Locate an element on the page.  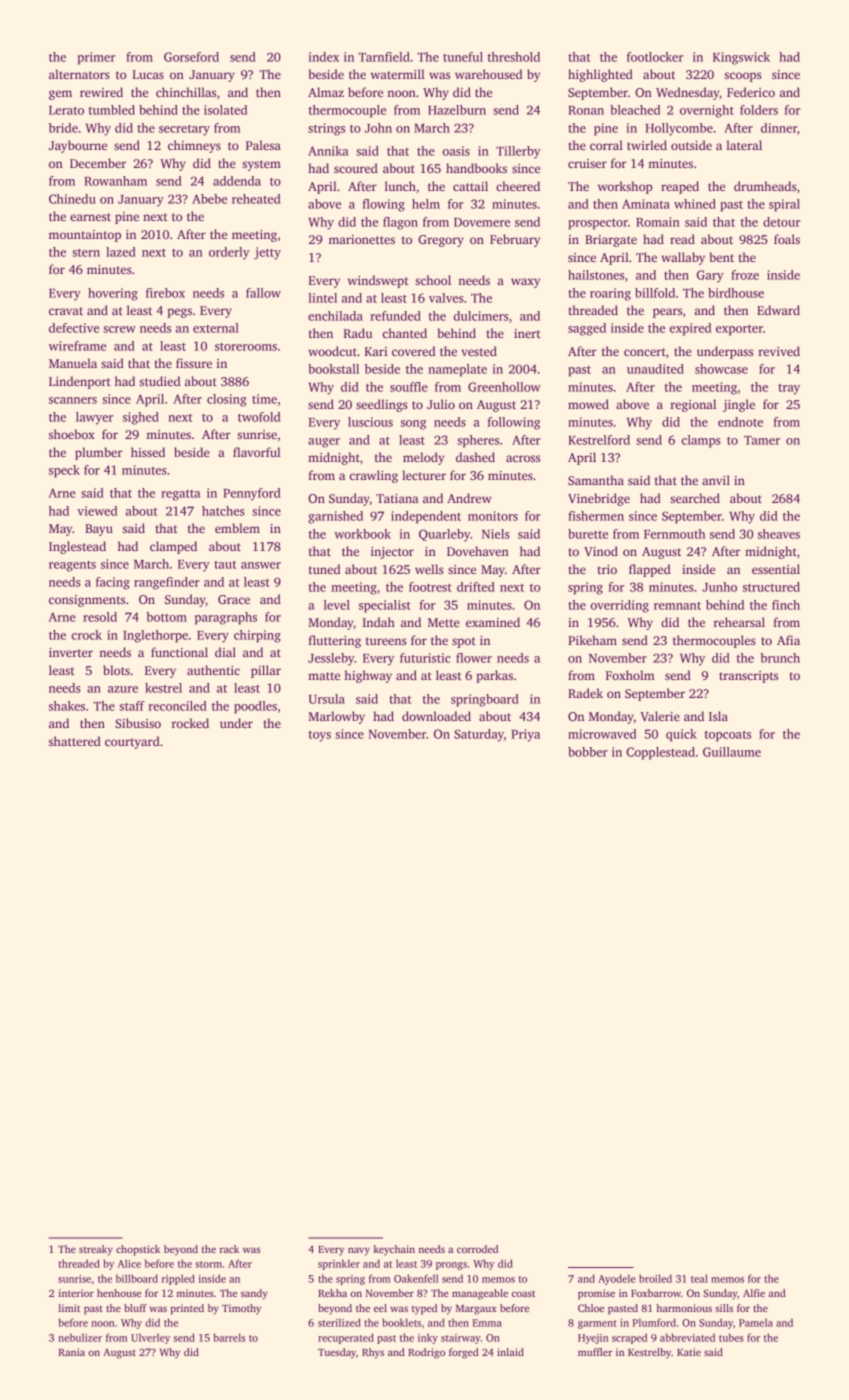
lunch is located at coordinates (400, 186).
